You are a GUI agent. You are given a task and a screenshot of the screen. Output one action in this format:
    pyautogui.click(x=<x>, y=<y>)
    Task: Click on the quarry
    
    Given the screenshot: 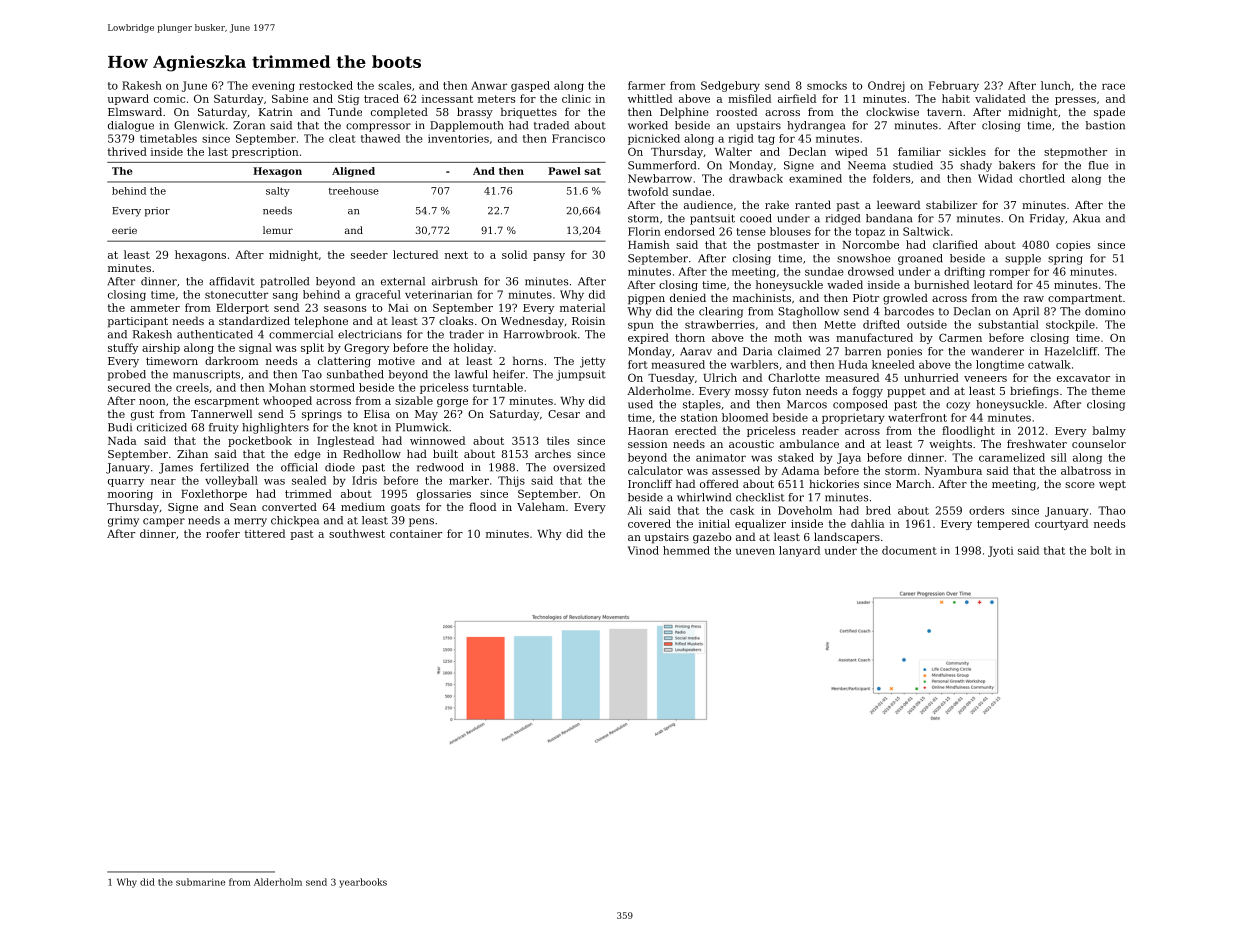 What is the action you would take?
    pyautogui.click(x=126, y=483)
